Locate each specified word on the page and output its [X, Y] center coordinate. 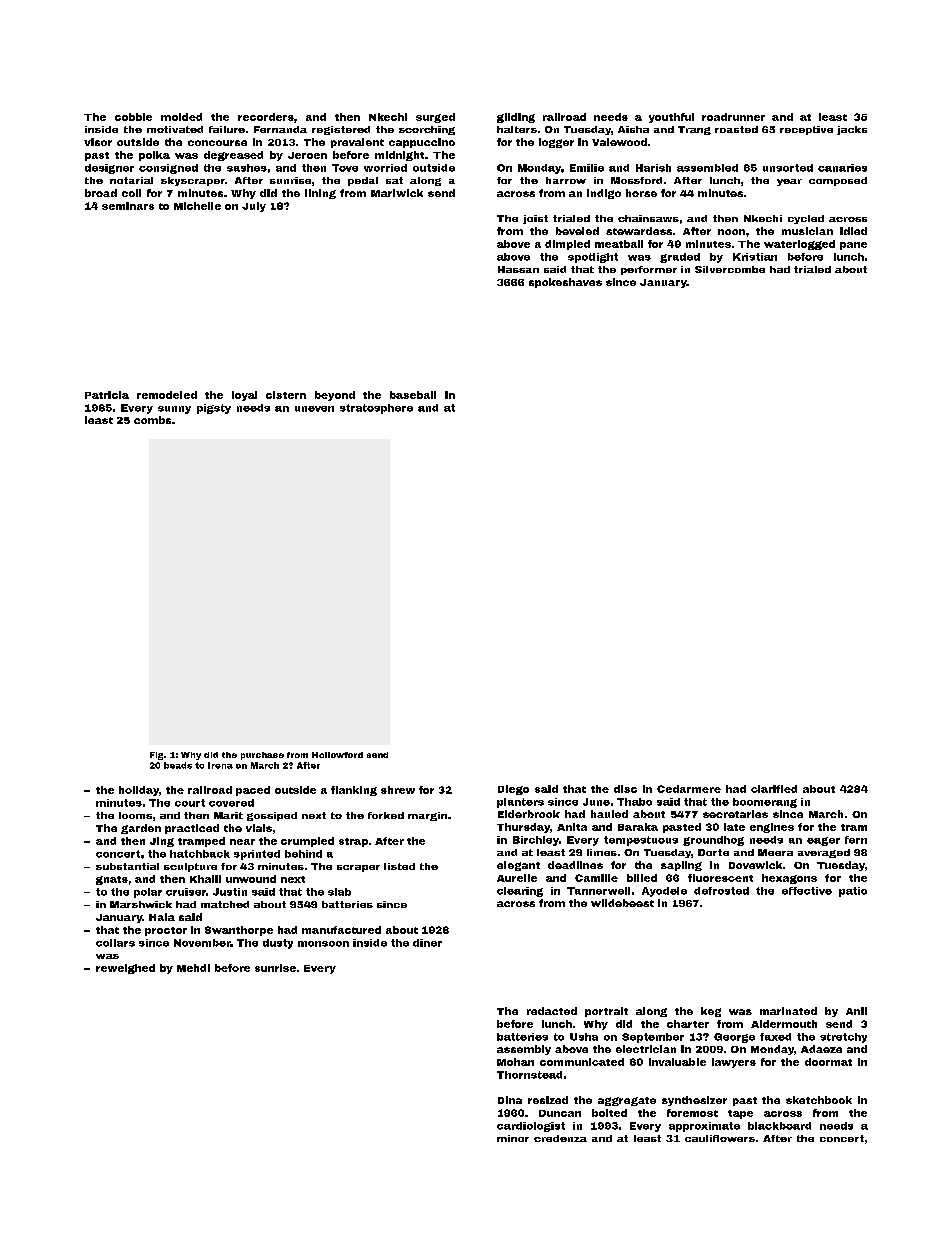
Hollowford [337, 755]
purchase [262, 756]
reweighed [125, 969]
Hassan [518, 269]
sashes [247, 168]
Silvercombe [730, 269]
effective [807, 891]
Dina [510, 1100]
